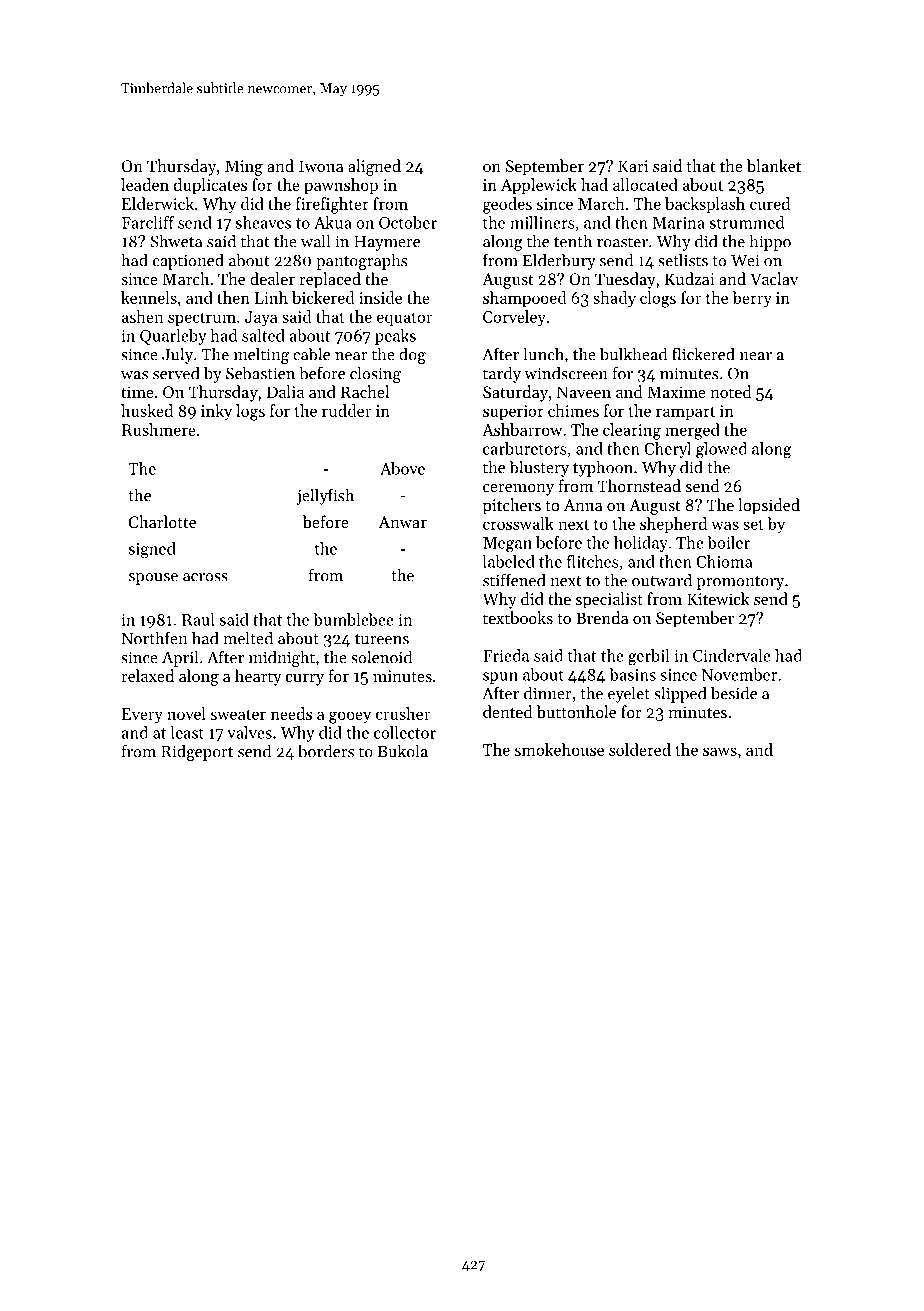 The image size is (924, 1311). I want to click on Ridgeport, so click(197, 752).
